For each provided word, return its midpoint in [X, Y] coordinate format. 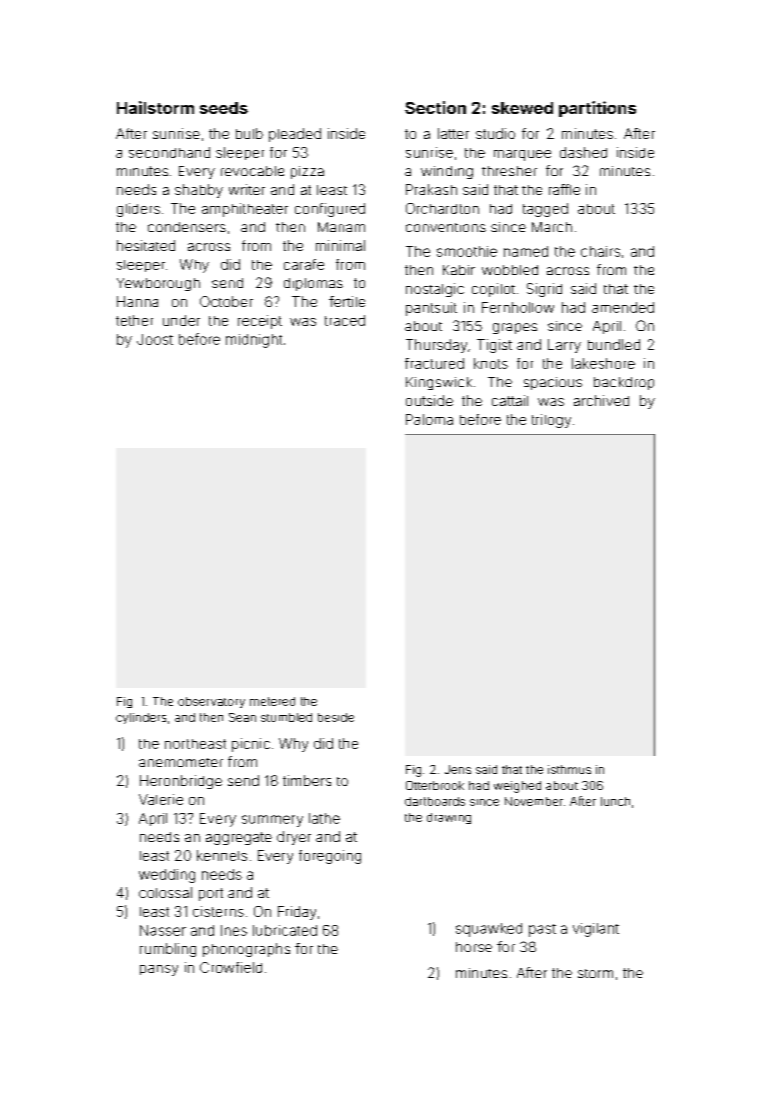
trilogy [551, 421]
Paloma [429, 419]
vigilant [596, 930]
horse [474, 947]
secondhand [169, 152]
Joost [155, 339]
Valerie [161, 799]
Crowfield [231, 967]
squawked [489, 930]
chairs [600, 251]
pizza [307, 172]
